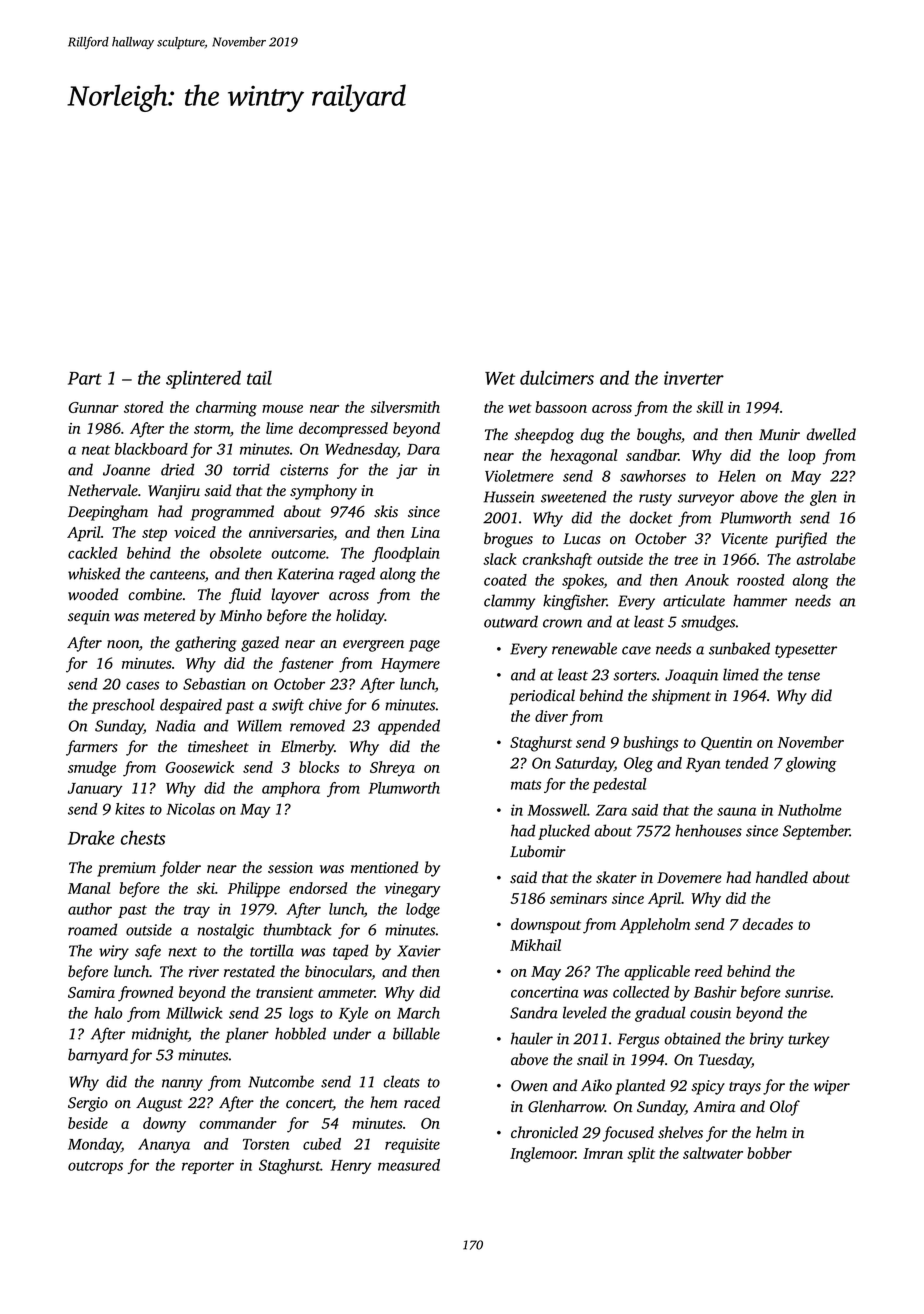 The width and height of the screenshot is (924, 1314). What do you see at coordinates (94, 407) in the screenshot?
I see `Gunnar` at bounding box center [94, 407].
